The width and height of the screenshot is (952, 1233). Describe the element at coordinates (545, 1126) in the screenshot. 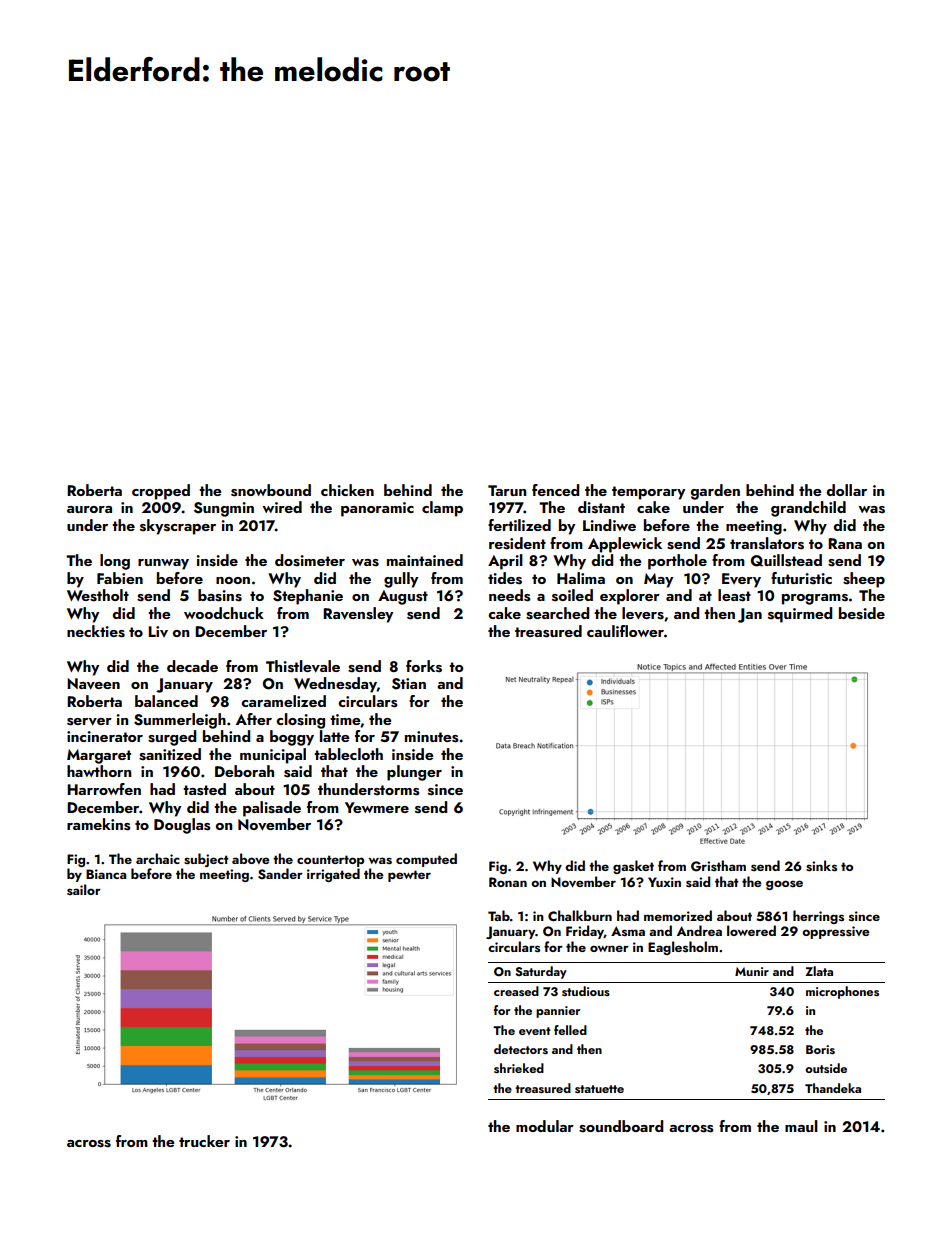

I see `modular` at that location.
